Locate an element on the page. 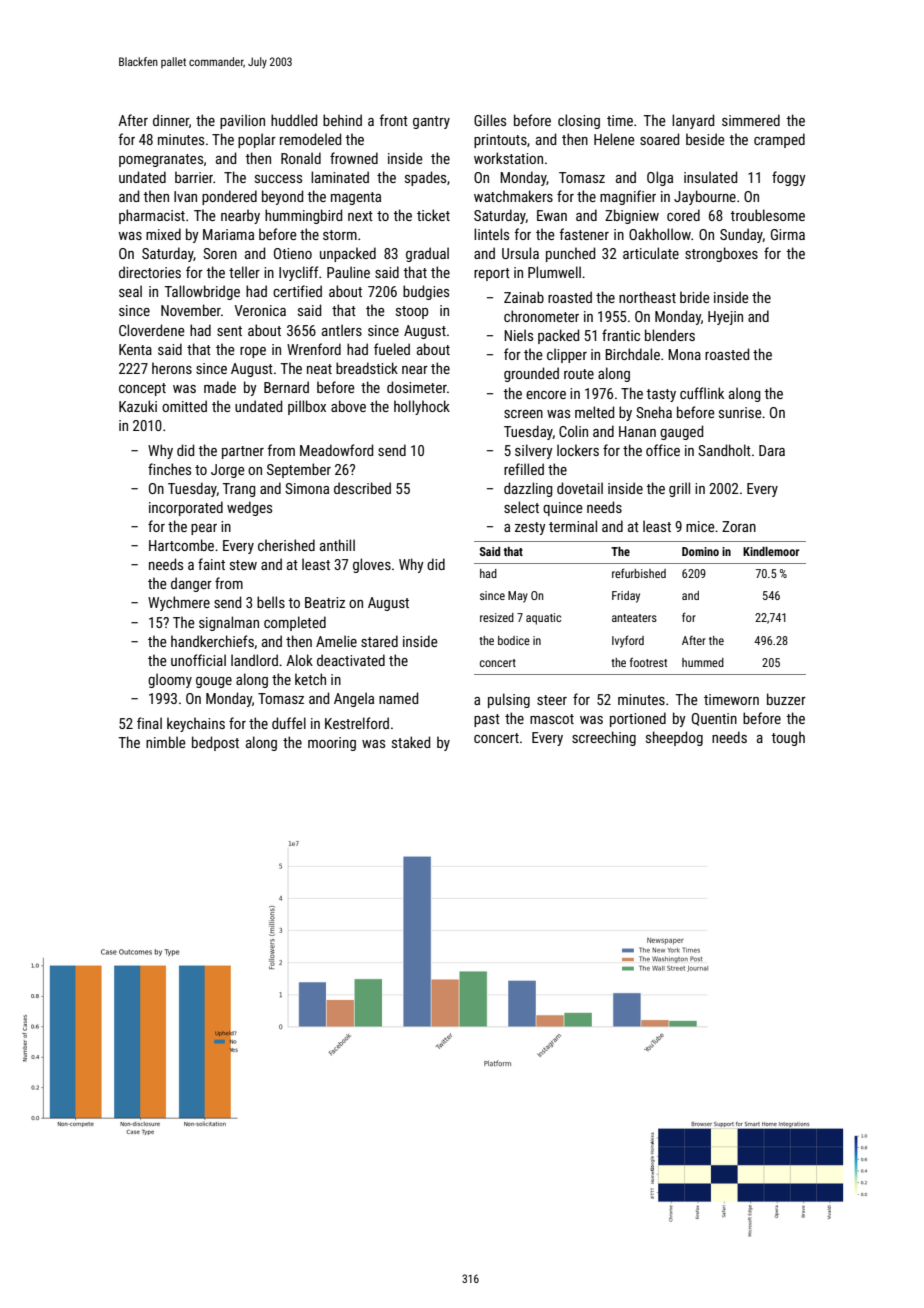 This page has width=924, height=1308. seal is located at coordinates (130, 291).
